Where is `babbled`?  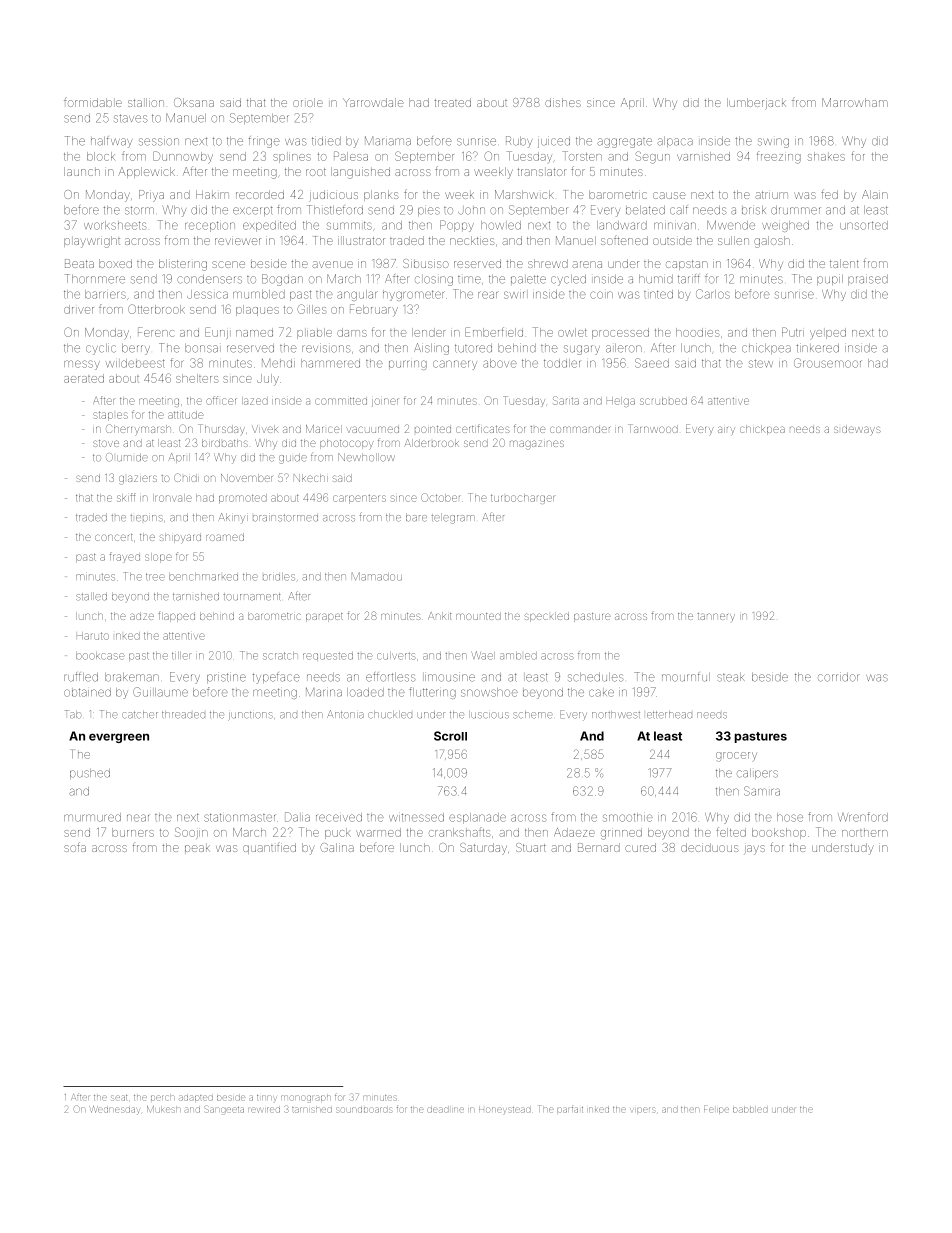 babbled is located at coordinates (750, 1110).
